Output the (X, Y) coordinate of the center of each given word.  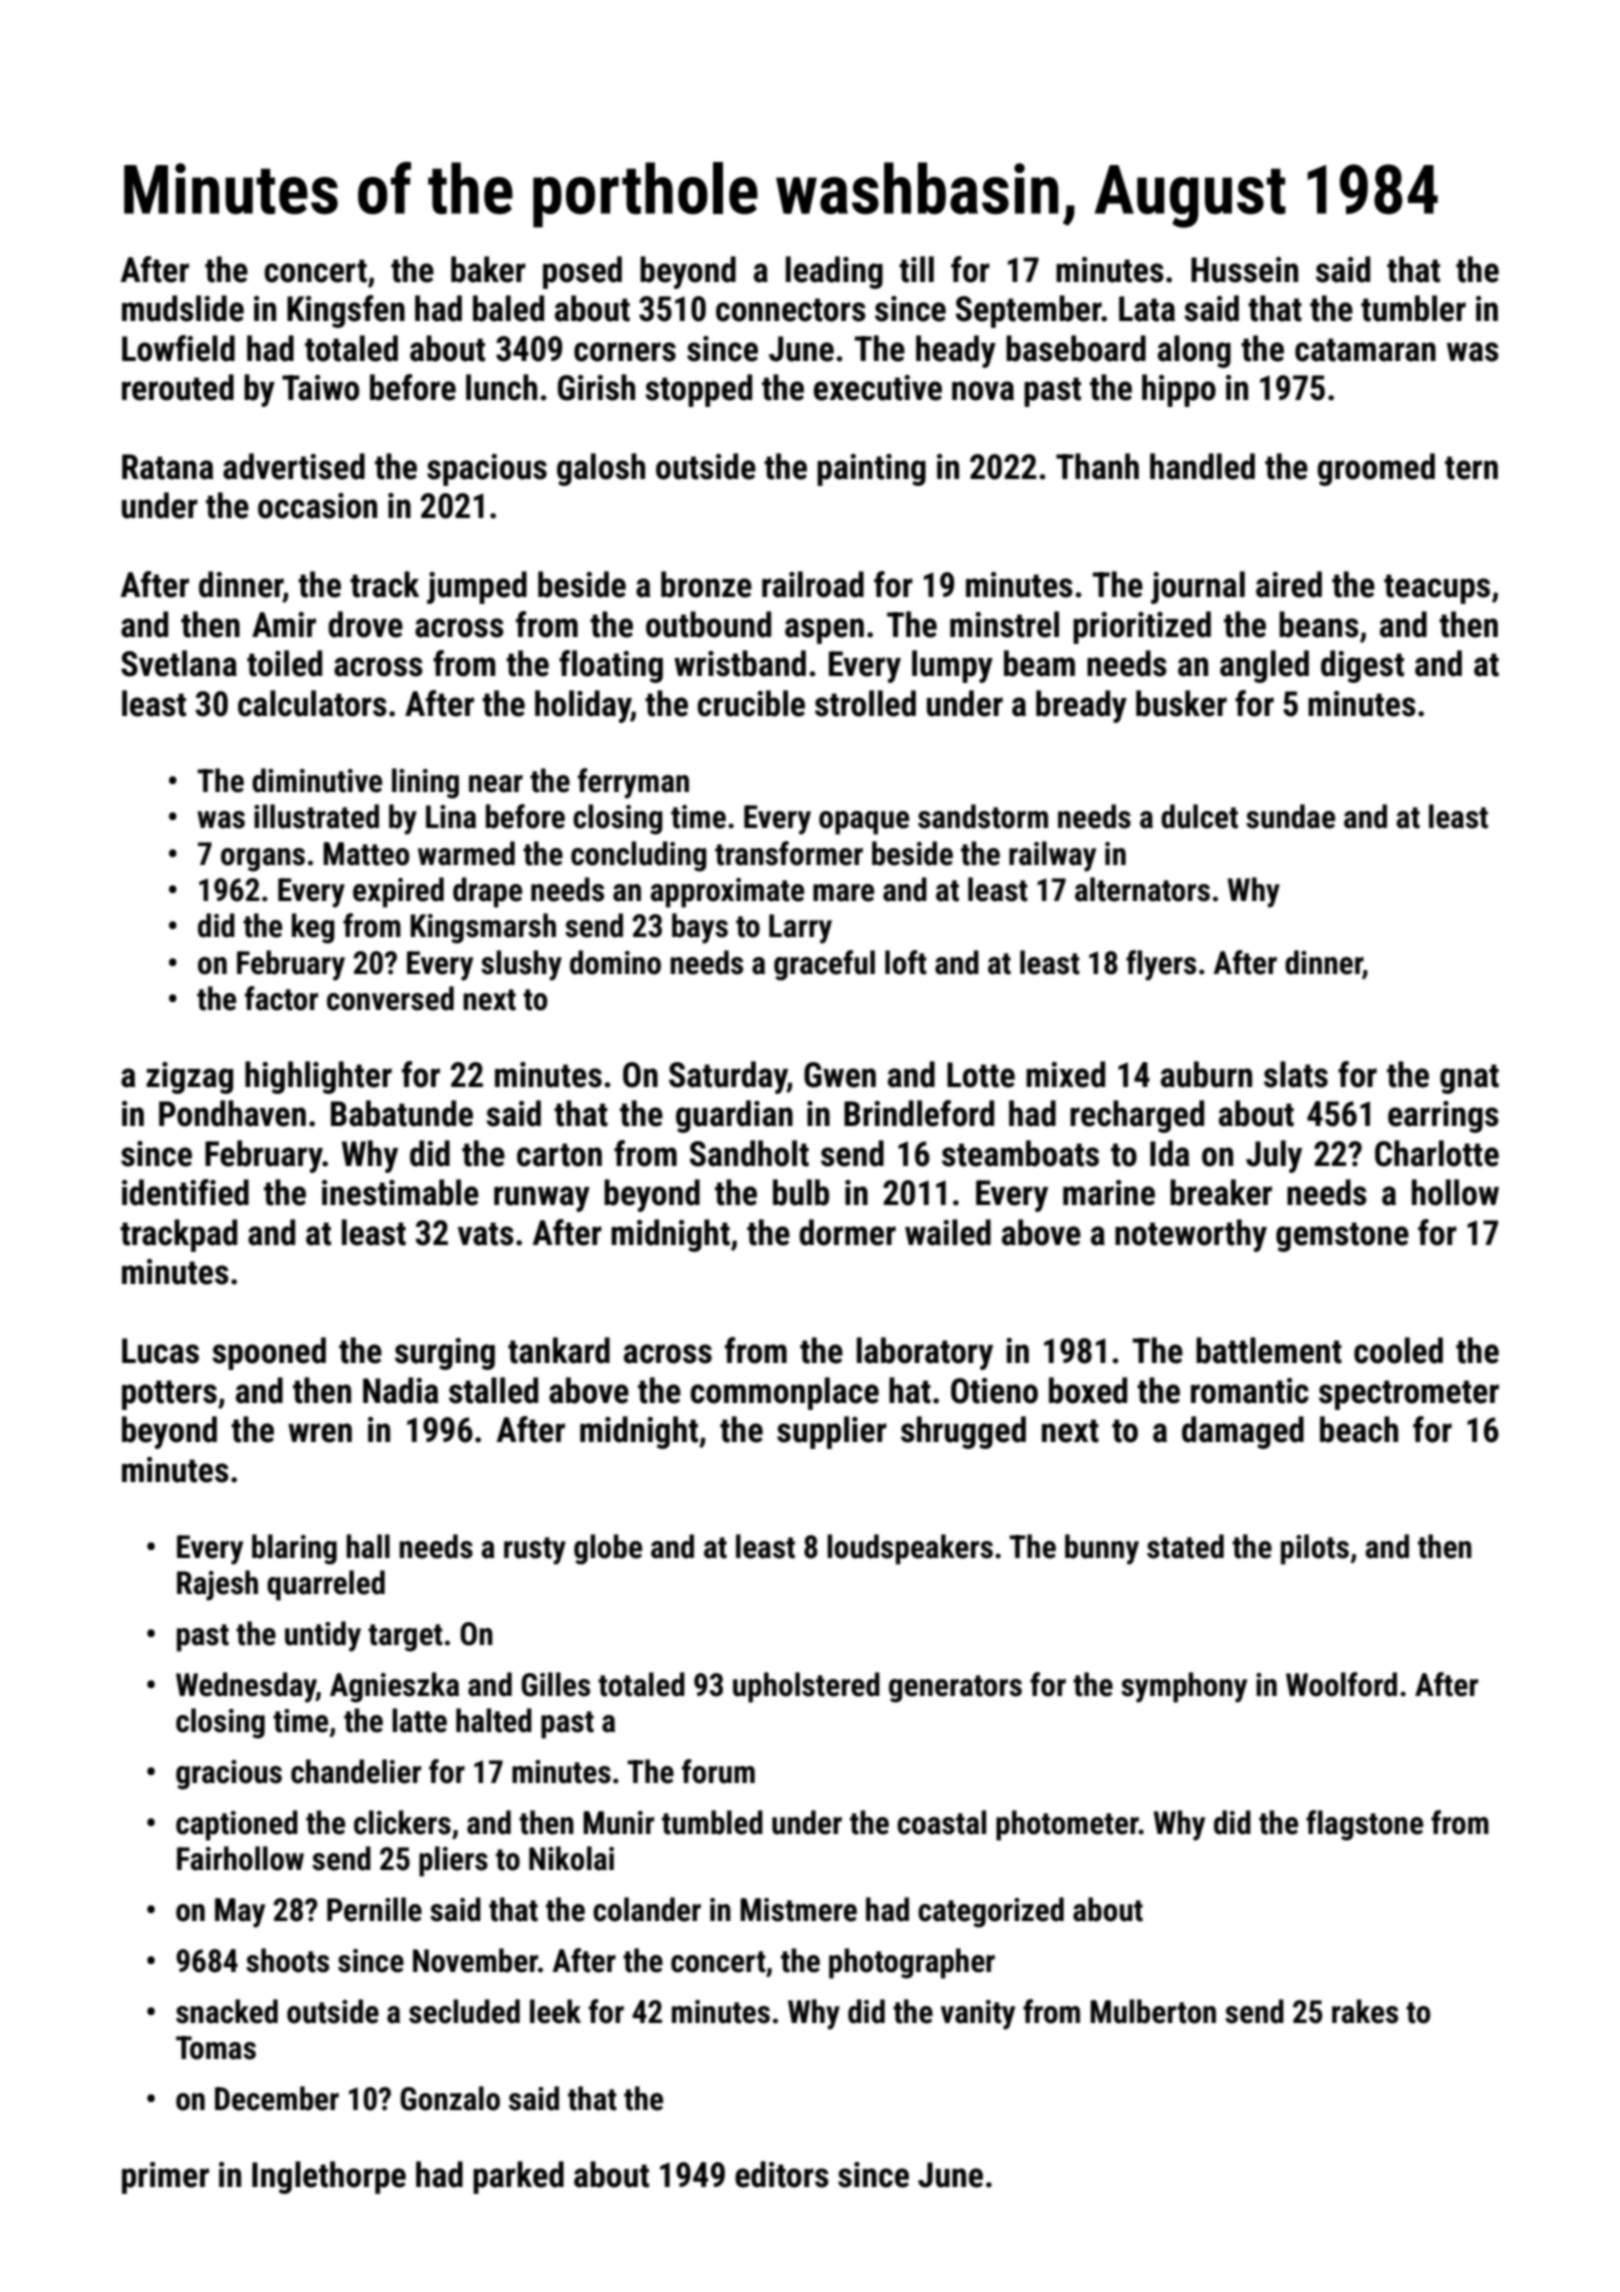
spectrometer (1409, 1395)
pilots (1315, 1549)
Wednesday (246, 1687)
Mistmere (798, 1910)
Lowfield (178, 348)
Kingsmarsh (483, 928)
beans (1319, 624)
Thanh (1097, 466)
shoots (287, 1960)
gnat (1469, 1079)
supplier (832, 1432)
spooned (269, 1353)
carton (559, 1155)
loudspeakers (910, 1549)
